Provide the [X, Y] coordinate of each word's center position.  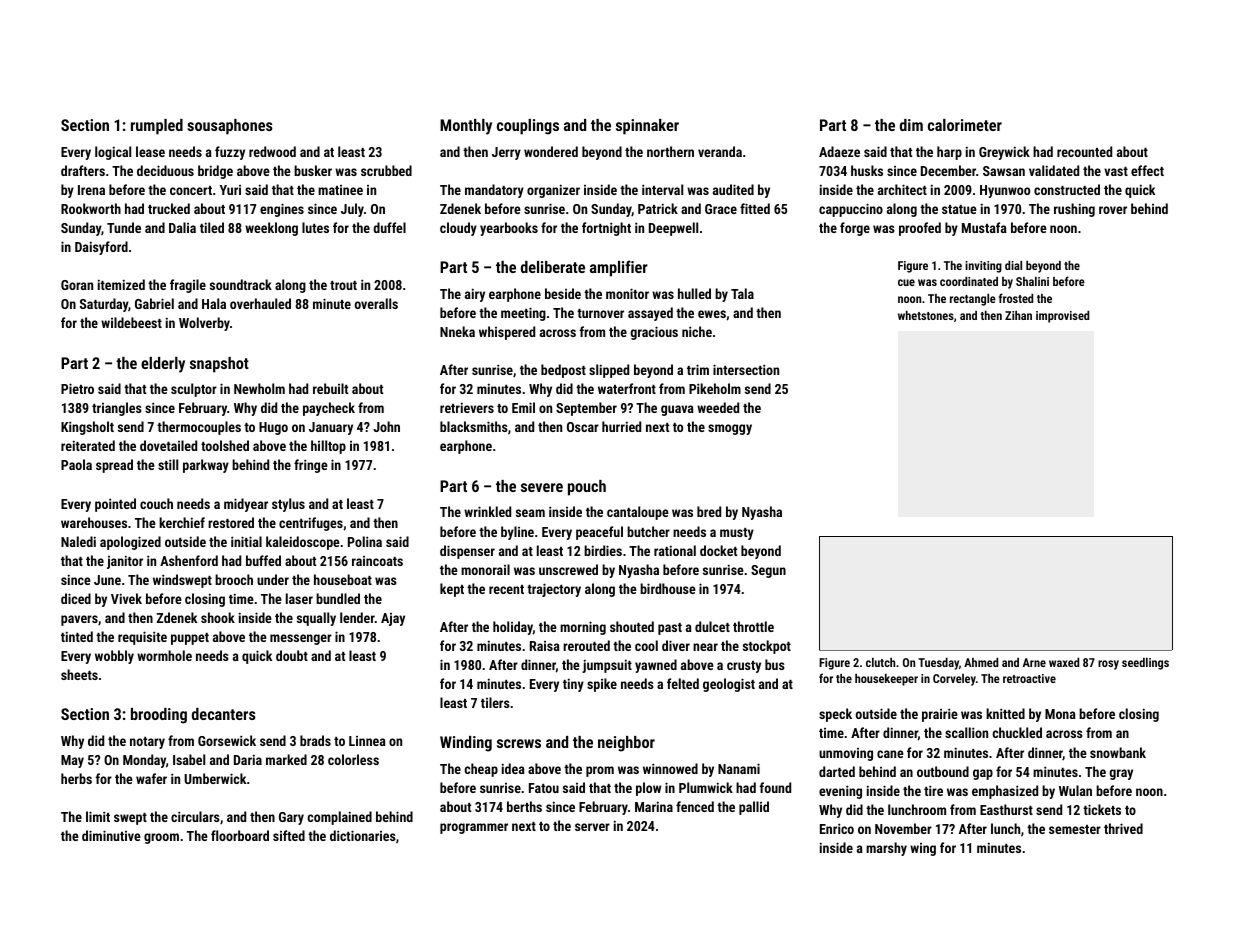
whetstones [926, 315]
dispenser [467, 552]
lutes [315, 227]
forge [855, 229]
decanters [224, 714]
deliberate [553, 267]
